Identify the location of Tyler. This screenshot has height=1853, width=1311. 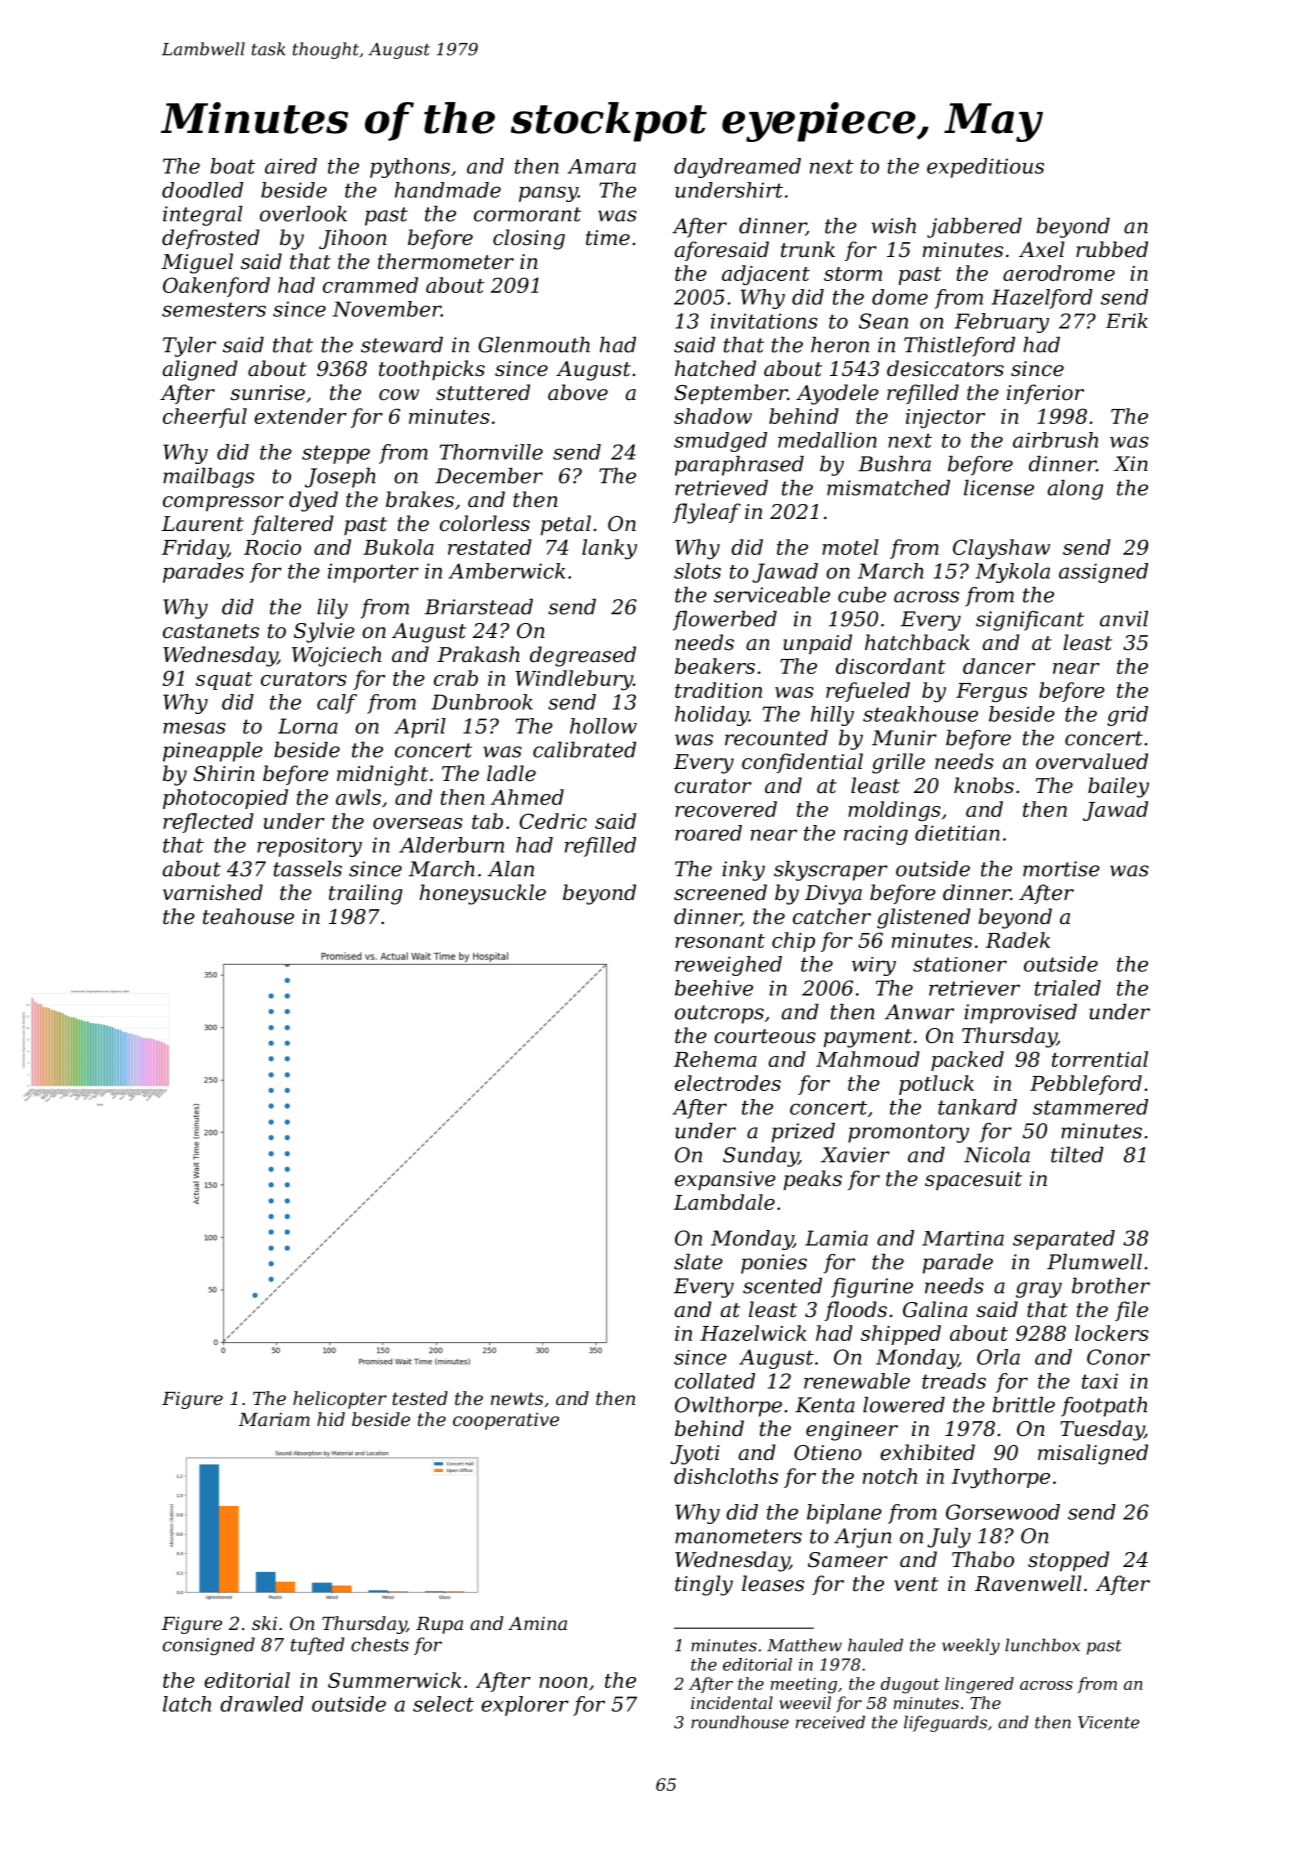
(189, 347).
